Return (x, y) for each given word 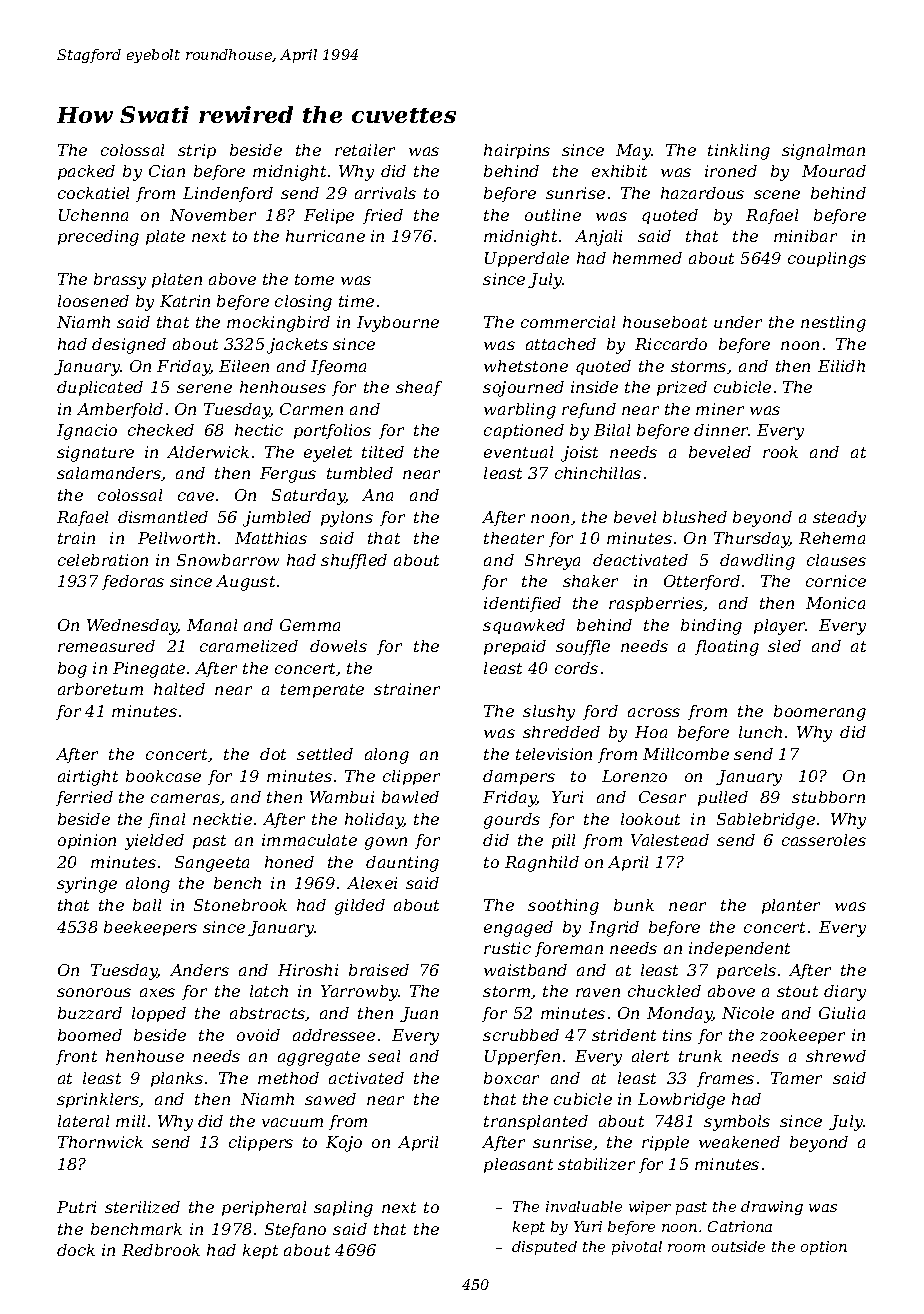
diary (845, 993)
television (554, 754)
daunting (402, 864)
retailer (365, 150)
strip (197, 151)
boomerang (820, 713)
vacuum (292, 1122)
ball (147, 905)
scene (777, 194)
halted (179, 689)
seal (384, 1056)
